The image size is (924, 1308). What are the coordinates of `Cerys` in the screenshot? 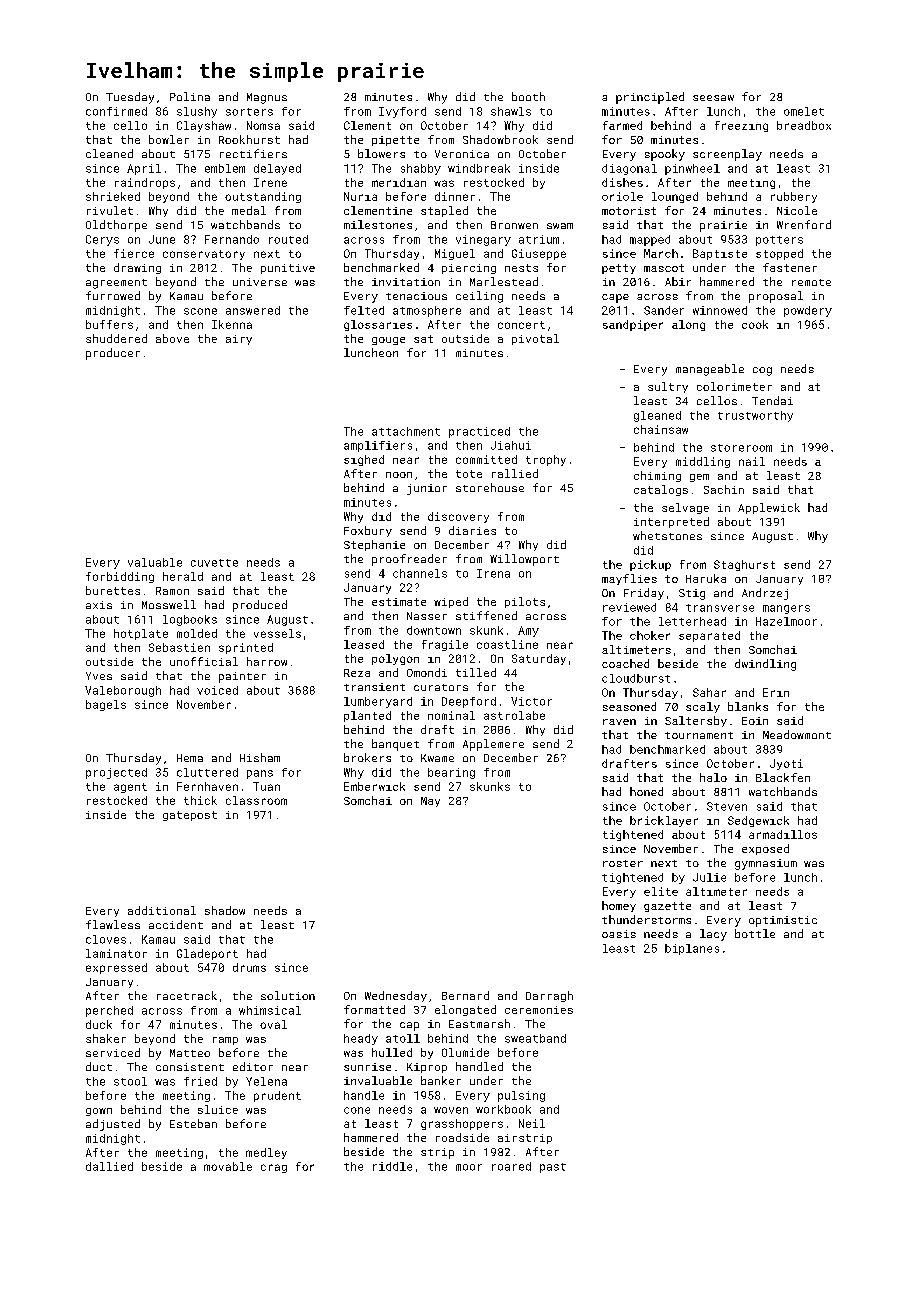 It's located at (102, 240).
